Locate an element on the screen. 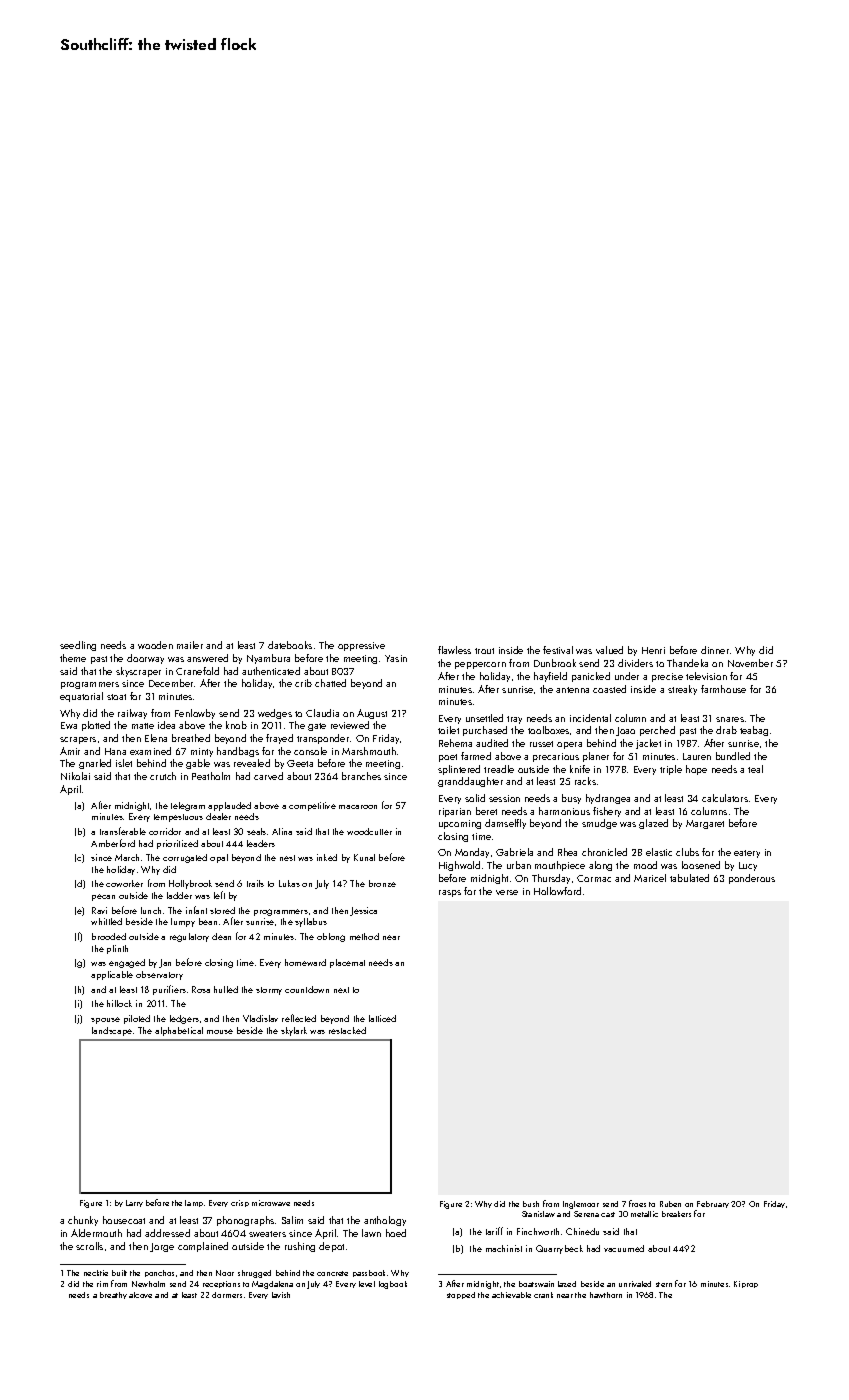 The image size is (849, 1400). crib is located at coordinates (303, 683).
